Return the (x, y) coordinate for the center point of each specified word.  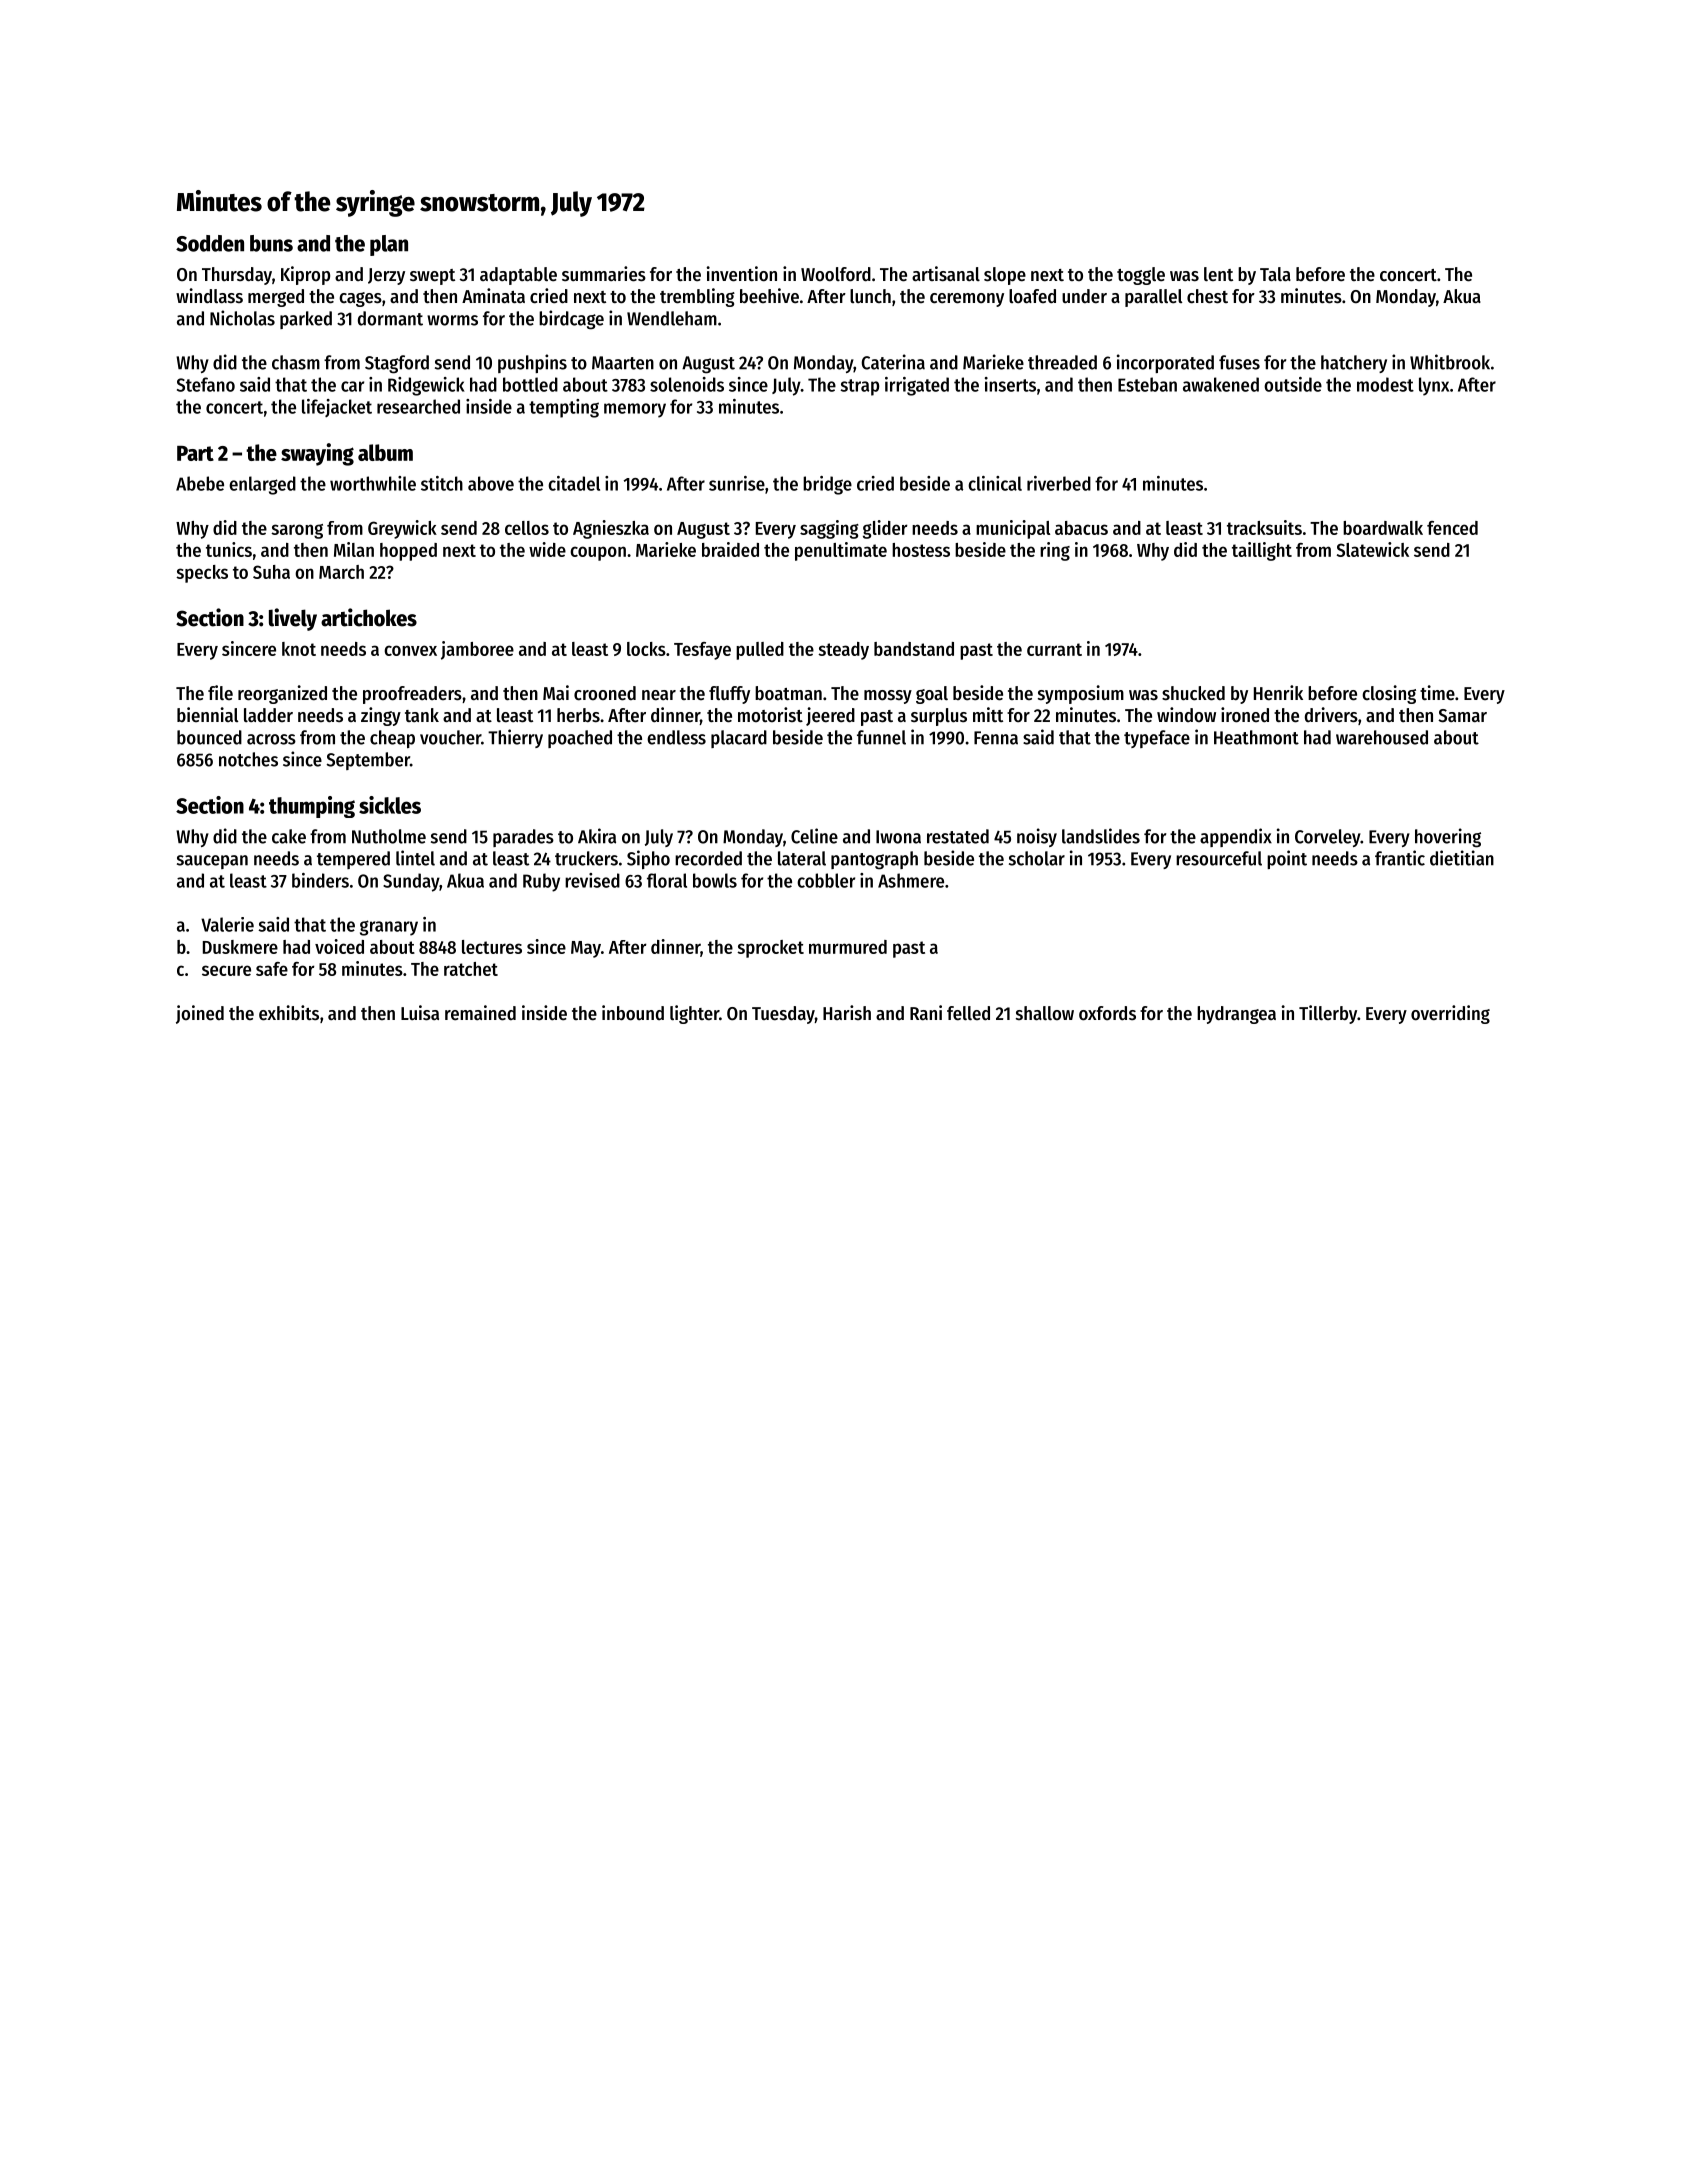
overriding (1450, 1014)
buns (271, 243)
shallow (1045, 1013)
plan (389, 245)
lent (1218, 274)
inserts (1010, 384)
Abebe (200, 483)
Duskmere (240, 947)
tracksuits (1264, 527)
